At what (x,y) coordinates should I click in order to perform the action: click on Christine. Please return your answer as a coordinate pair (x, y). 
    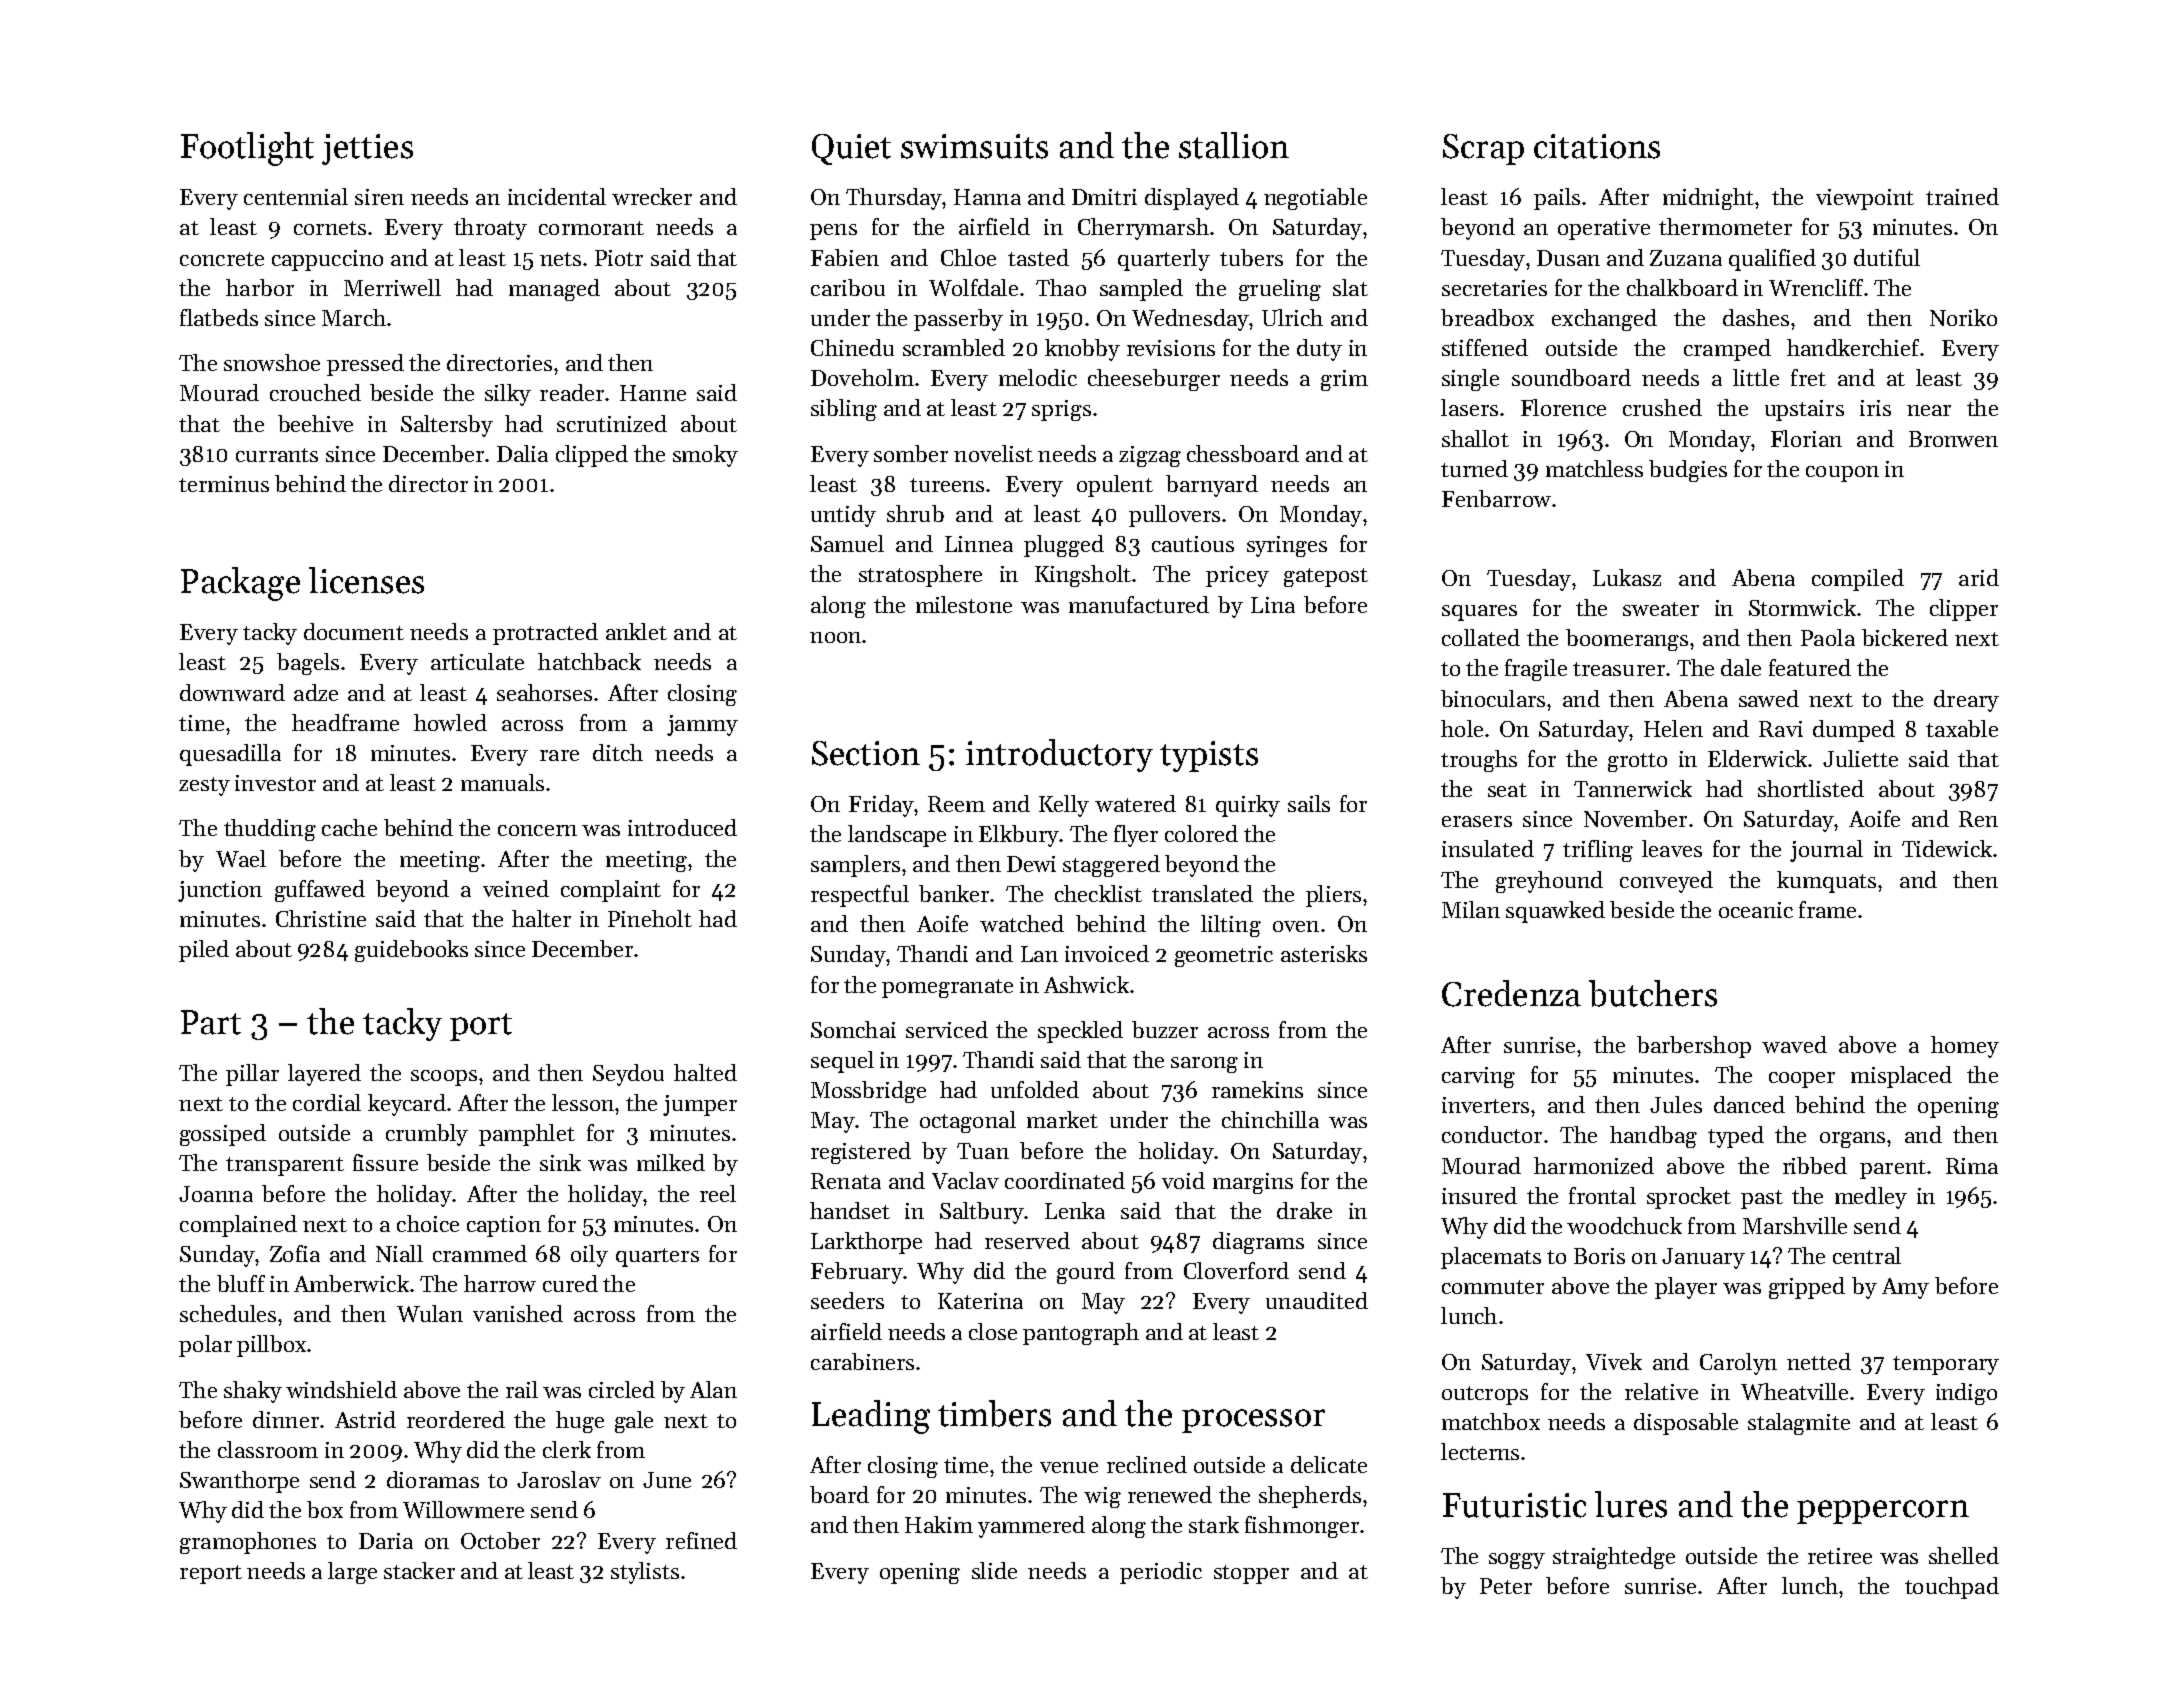
    Looking at the image, I should click on (321, 918).
